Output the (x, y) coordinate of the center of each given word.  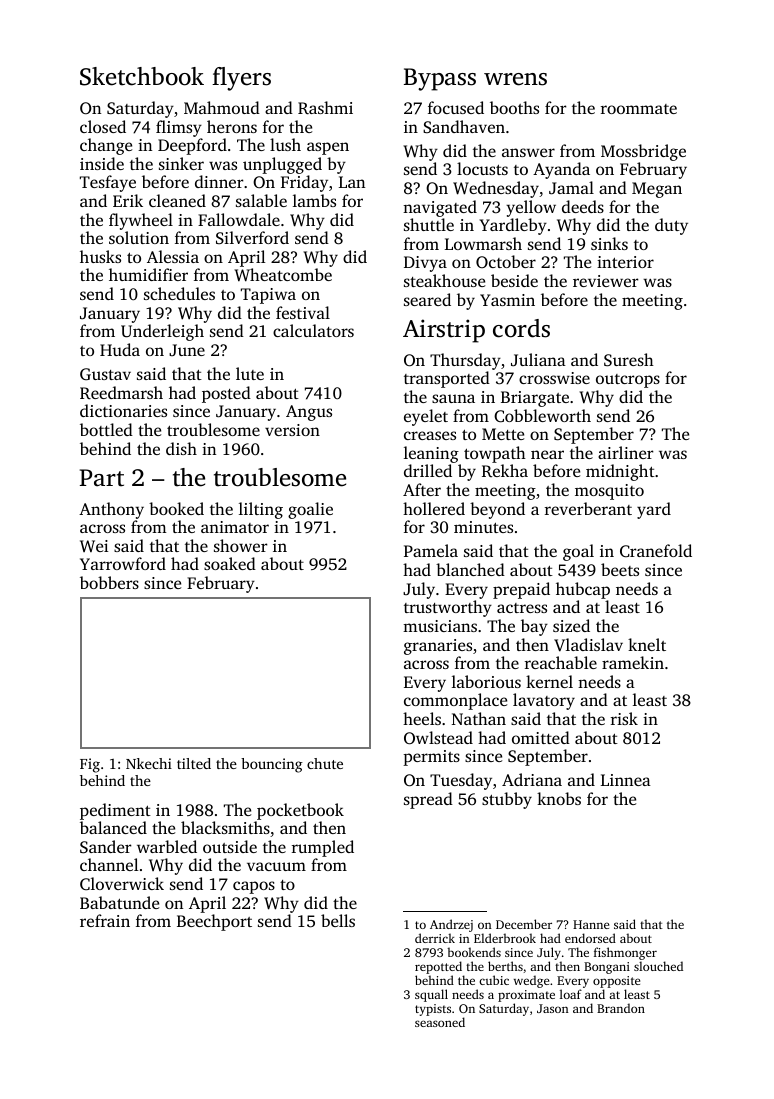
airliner (626, 452)
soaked (230, 563)
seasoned (440, 1022)
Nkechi (149, 763)
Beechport (214, 922)
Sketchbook (142, 76)
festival (303, 312)
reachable (561, 662)
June (187, 350)
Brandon (621, 1008)
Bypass (440, 79)
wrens (515, 79)
